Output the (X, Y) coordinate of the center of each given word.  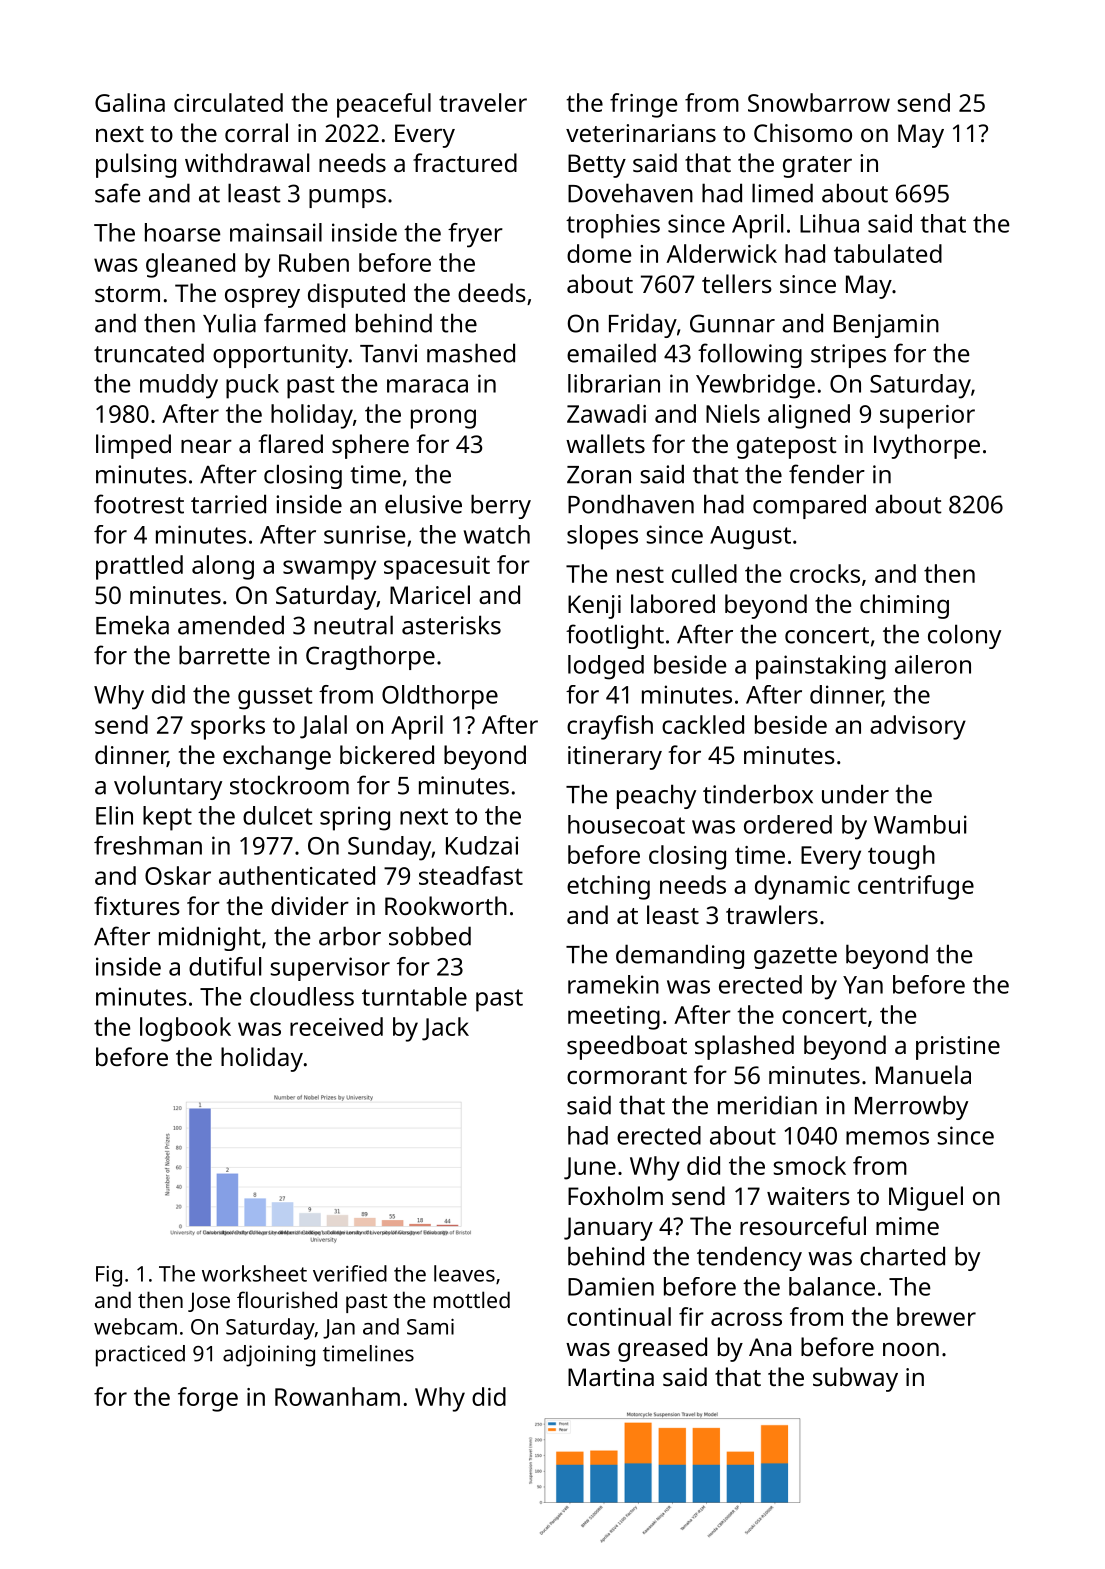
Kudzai (482, 845)
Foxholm (615, 1195)
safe (118, 193)
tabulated (888, 253)
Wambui (920, 824)
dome (599, 253)
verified (350, 1273)
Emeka (132, 625)
